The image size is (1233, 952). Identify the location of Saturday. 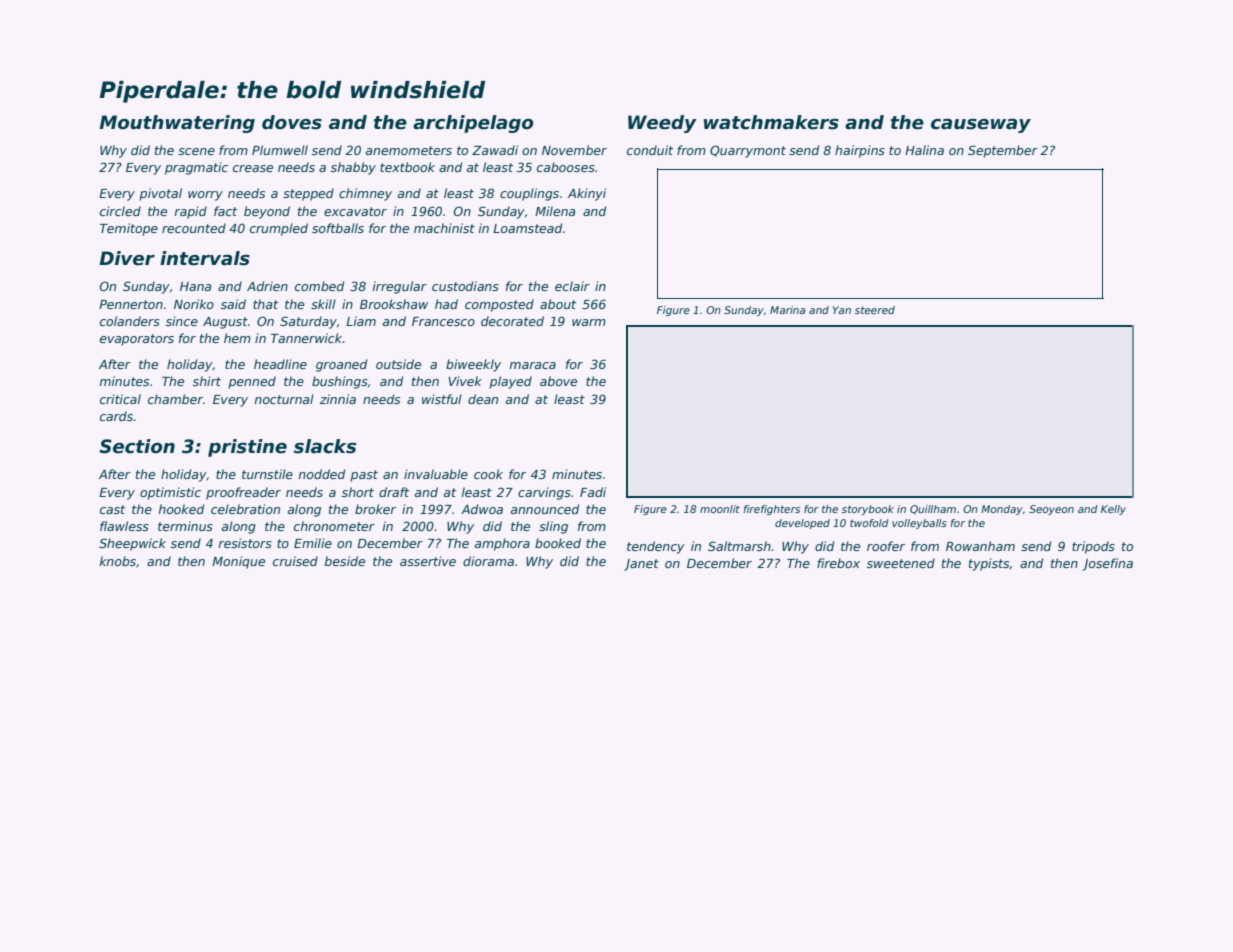
(308, 322).
